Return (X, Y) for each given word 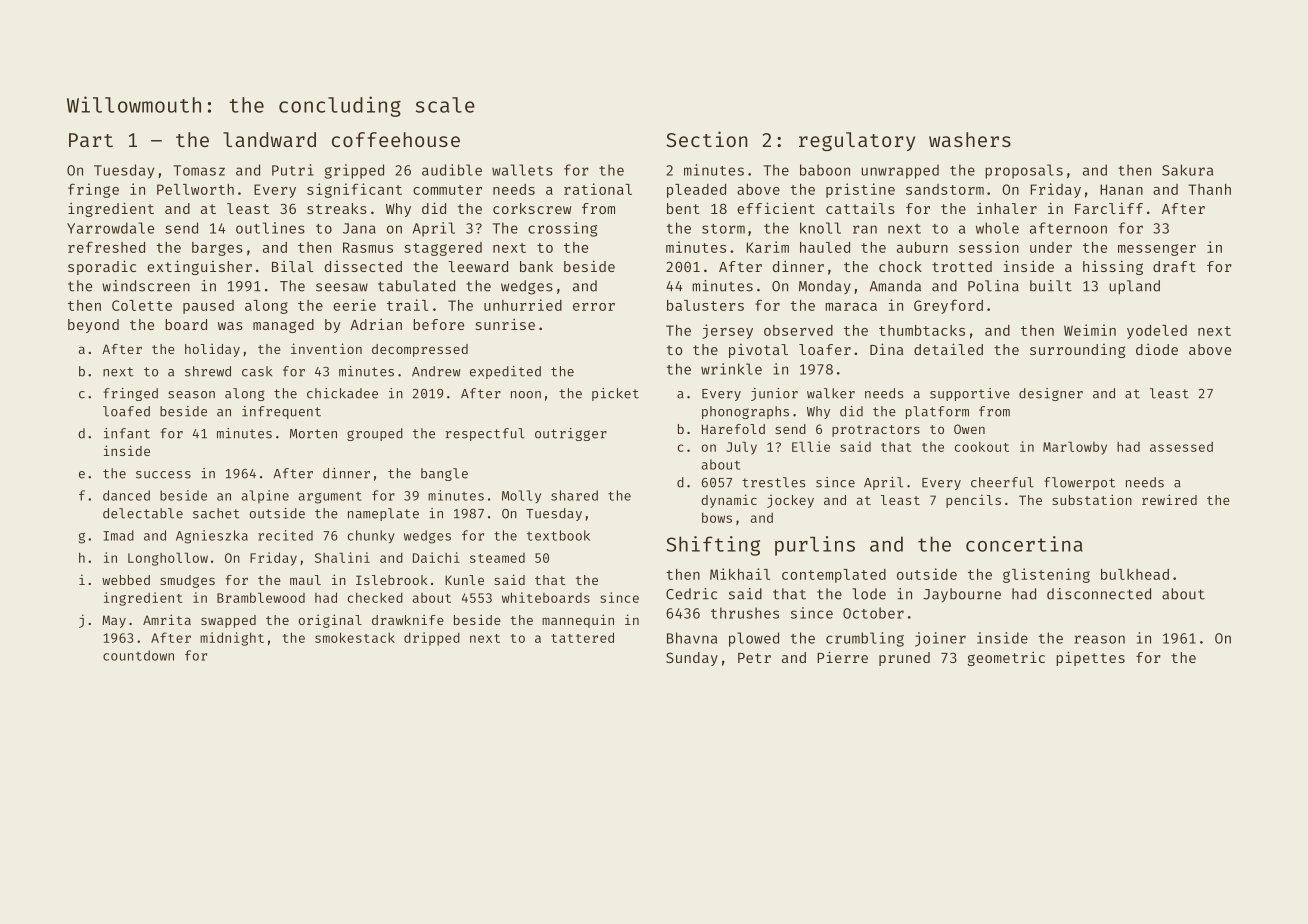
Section (706, 139)
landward (269, 139)
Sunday (692, 659)
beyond (93, 326)
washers (970, 139)
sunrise (505, 324)
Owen (969, 429)
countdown (138, 655)
